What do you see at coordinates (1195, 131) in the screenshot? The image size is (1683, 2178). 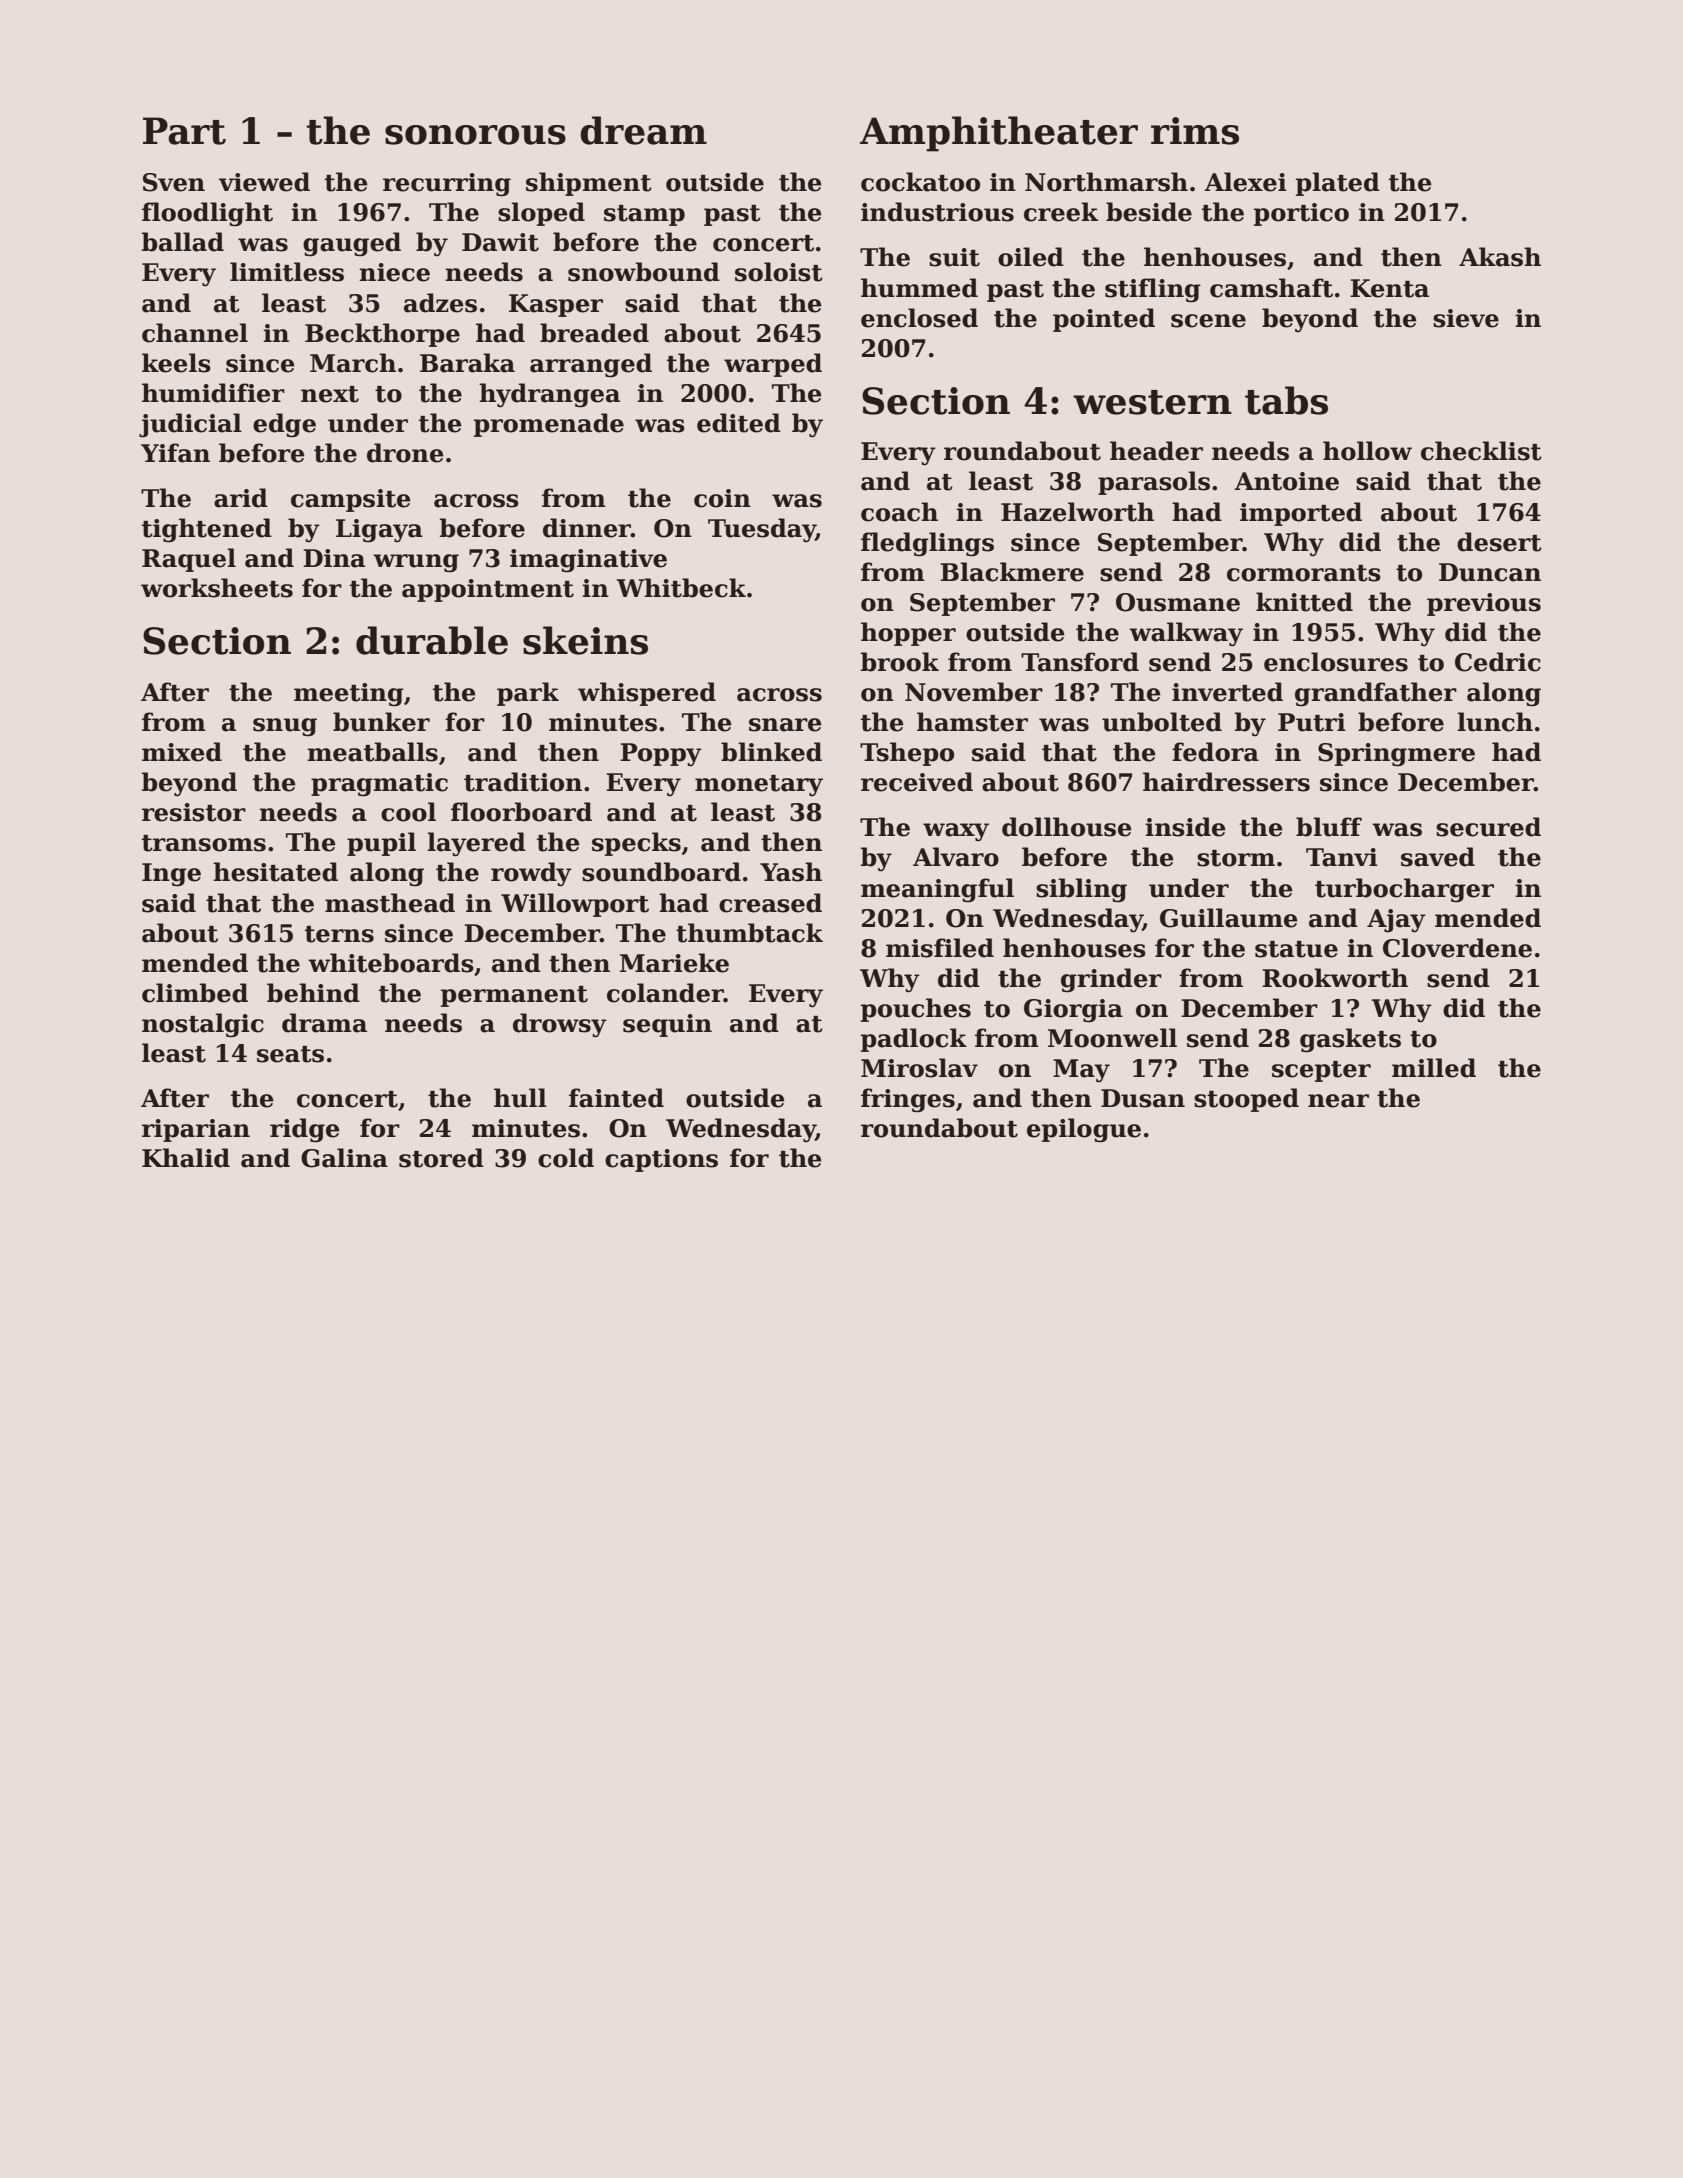 I see `rims` at bounding box center [1195, 131].
